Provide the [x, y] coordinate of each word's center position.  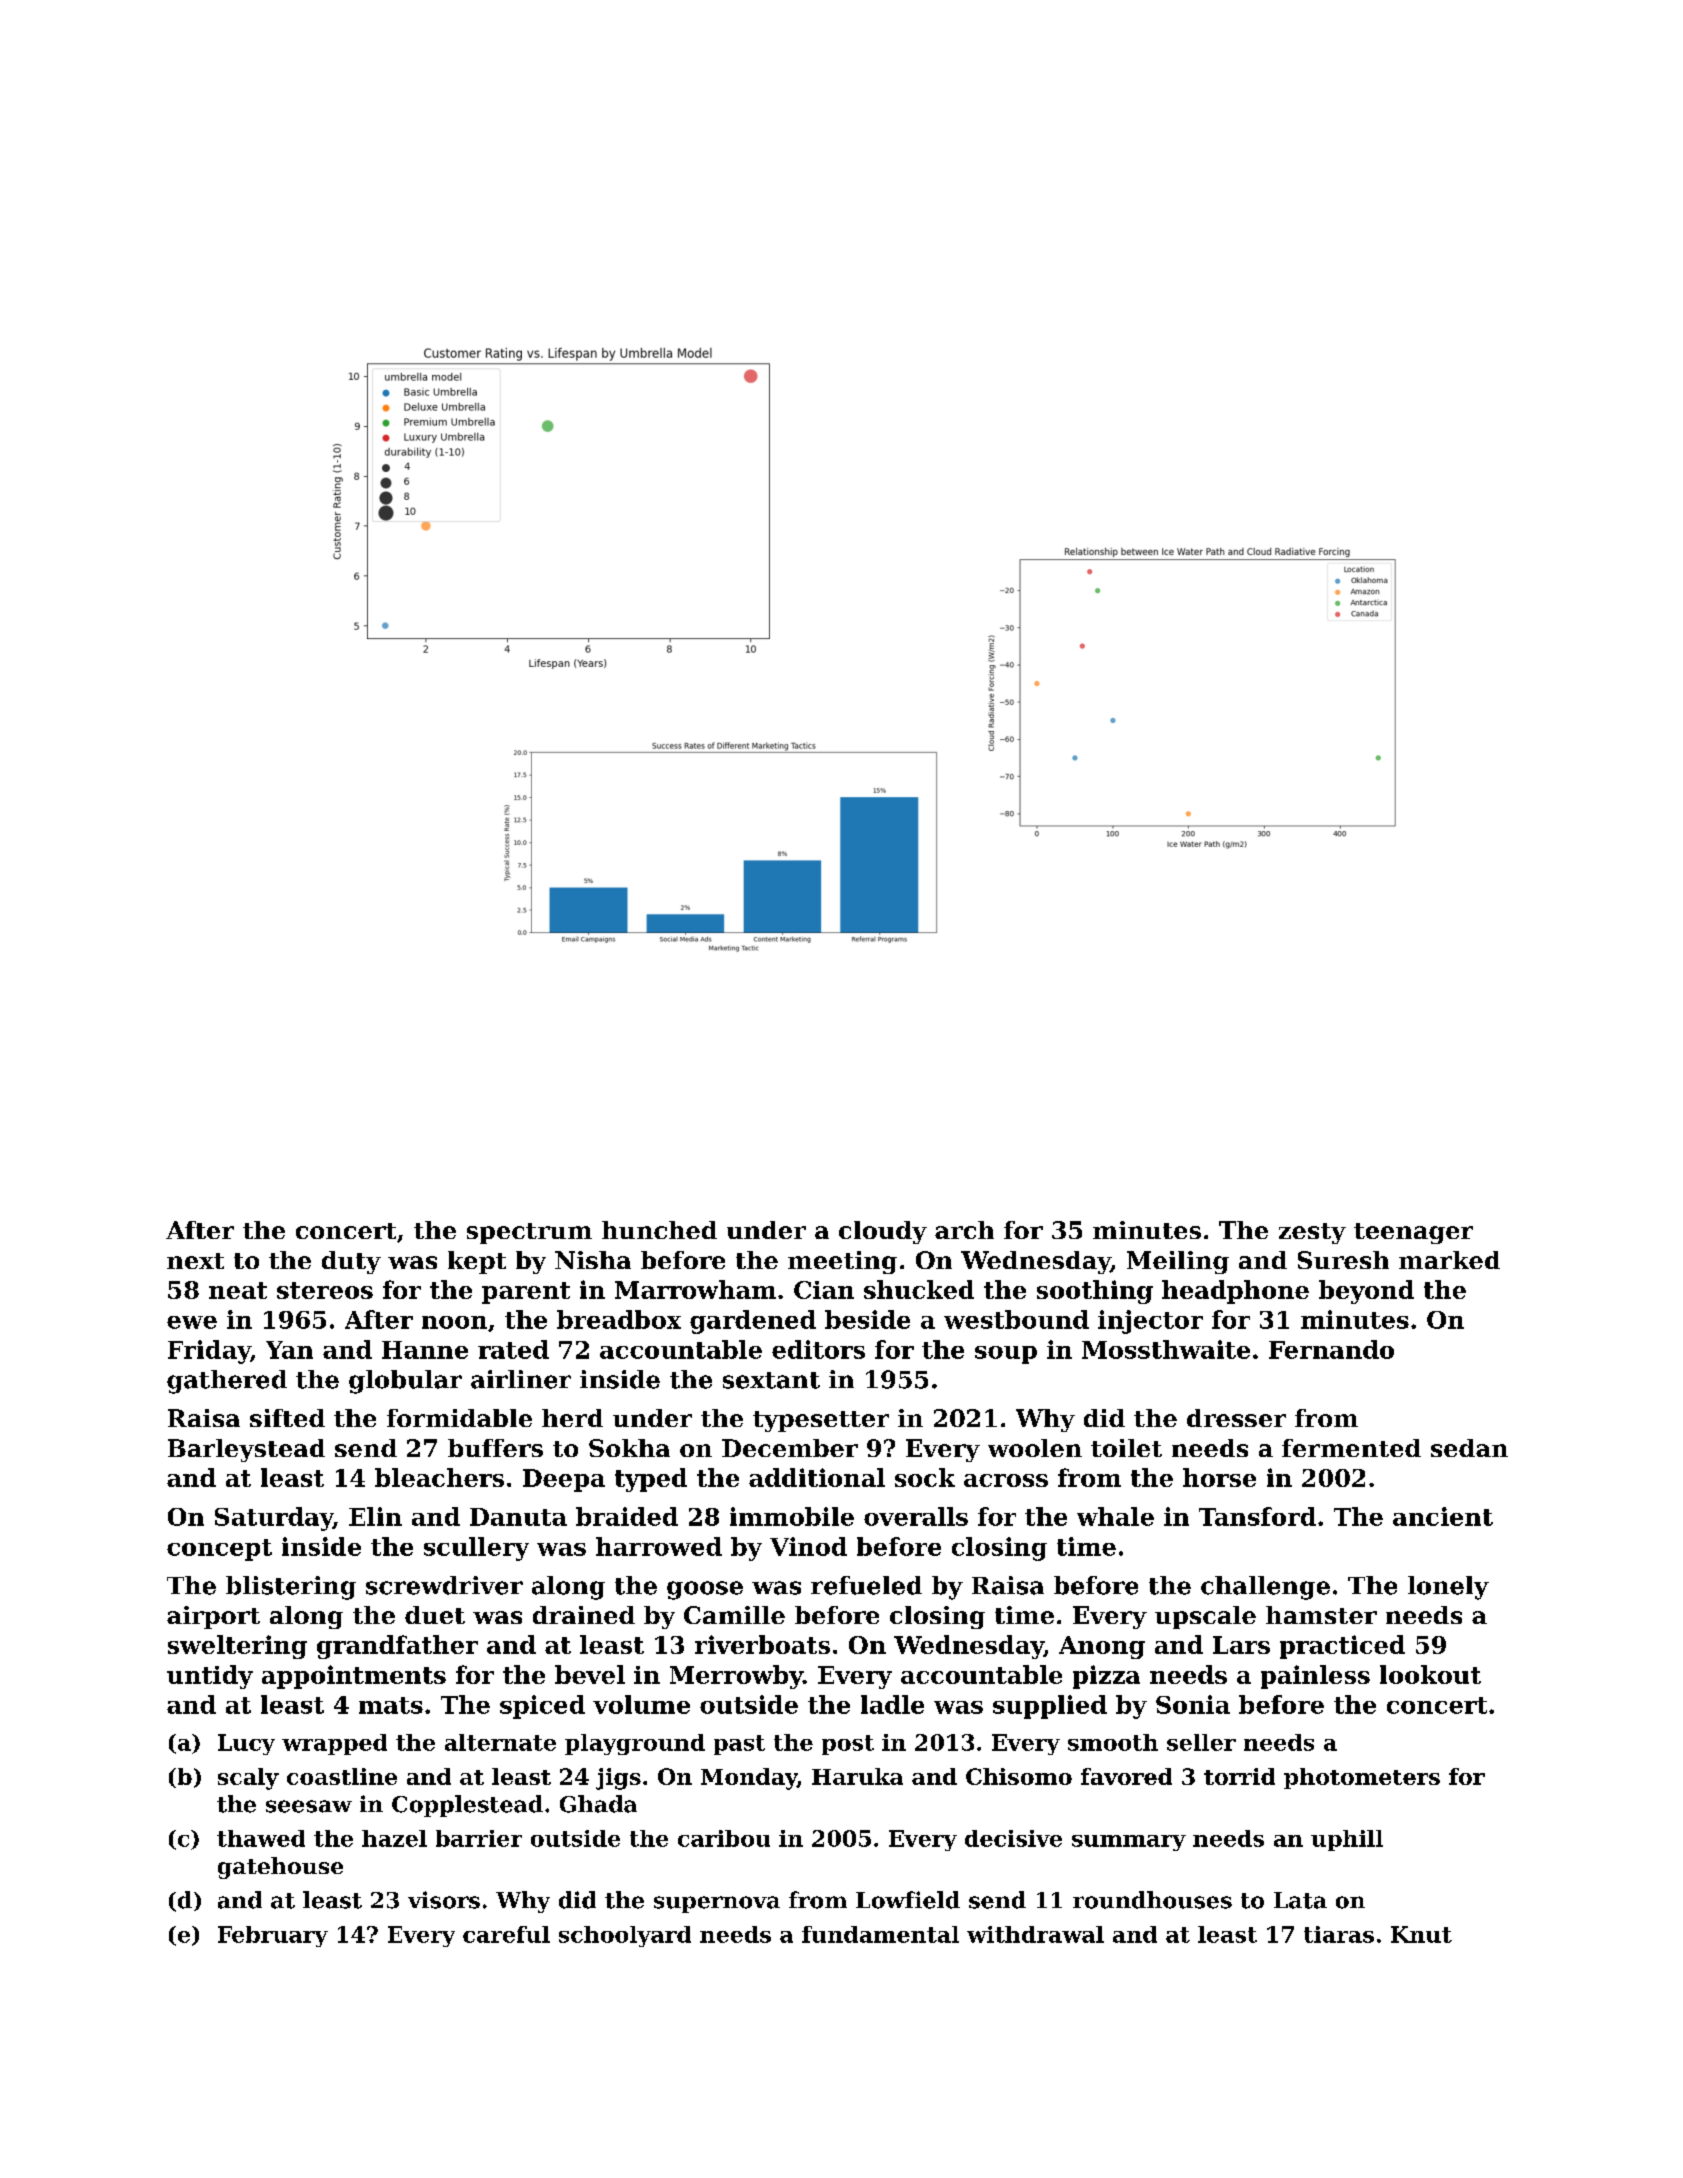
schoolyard [625, 1936]
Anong [1102, 1647]
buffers [495, 1448]
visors [444, 1900]
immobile [792, 1516]
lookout [1430, 1674]
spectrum [529, 1233]
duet [435, 1615]
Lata [1300, 1900]
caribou [724, 1838]
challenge [1265, 1588]
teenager [1413, 1233]
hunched [659, 1230]
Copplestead [467, 1806]
